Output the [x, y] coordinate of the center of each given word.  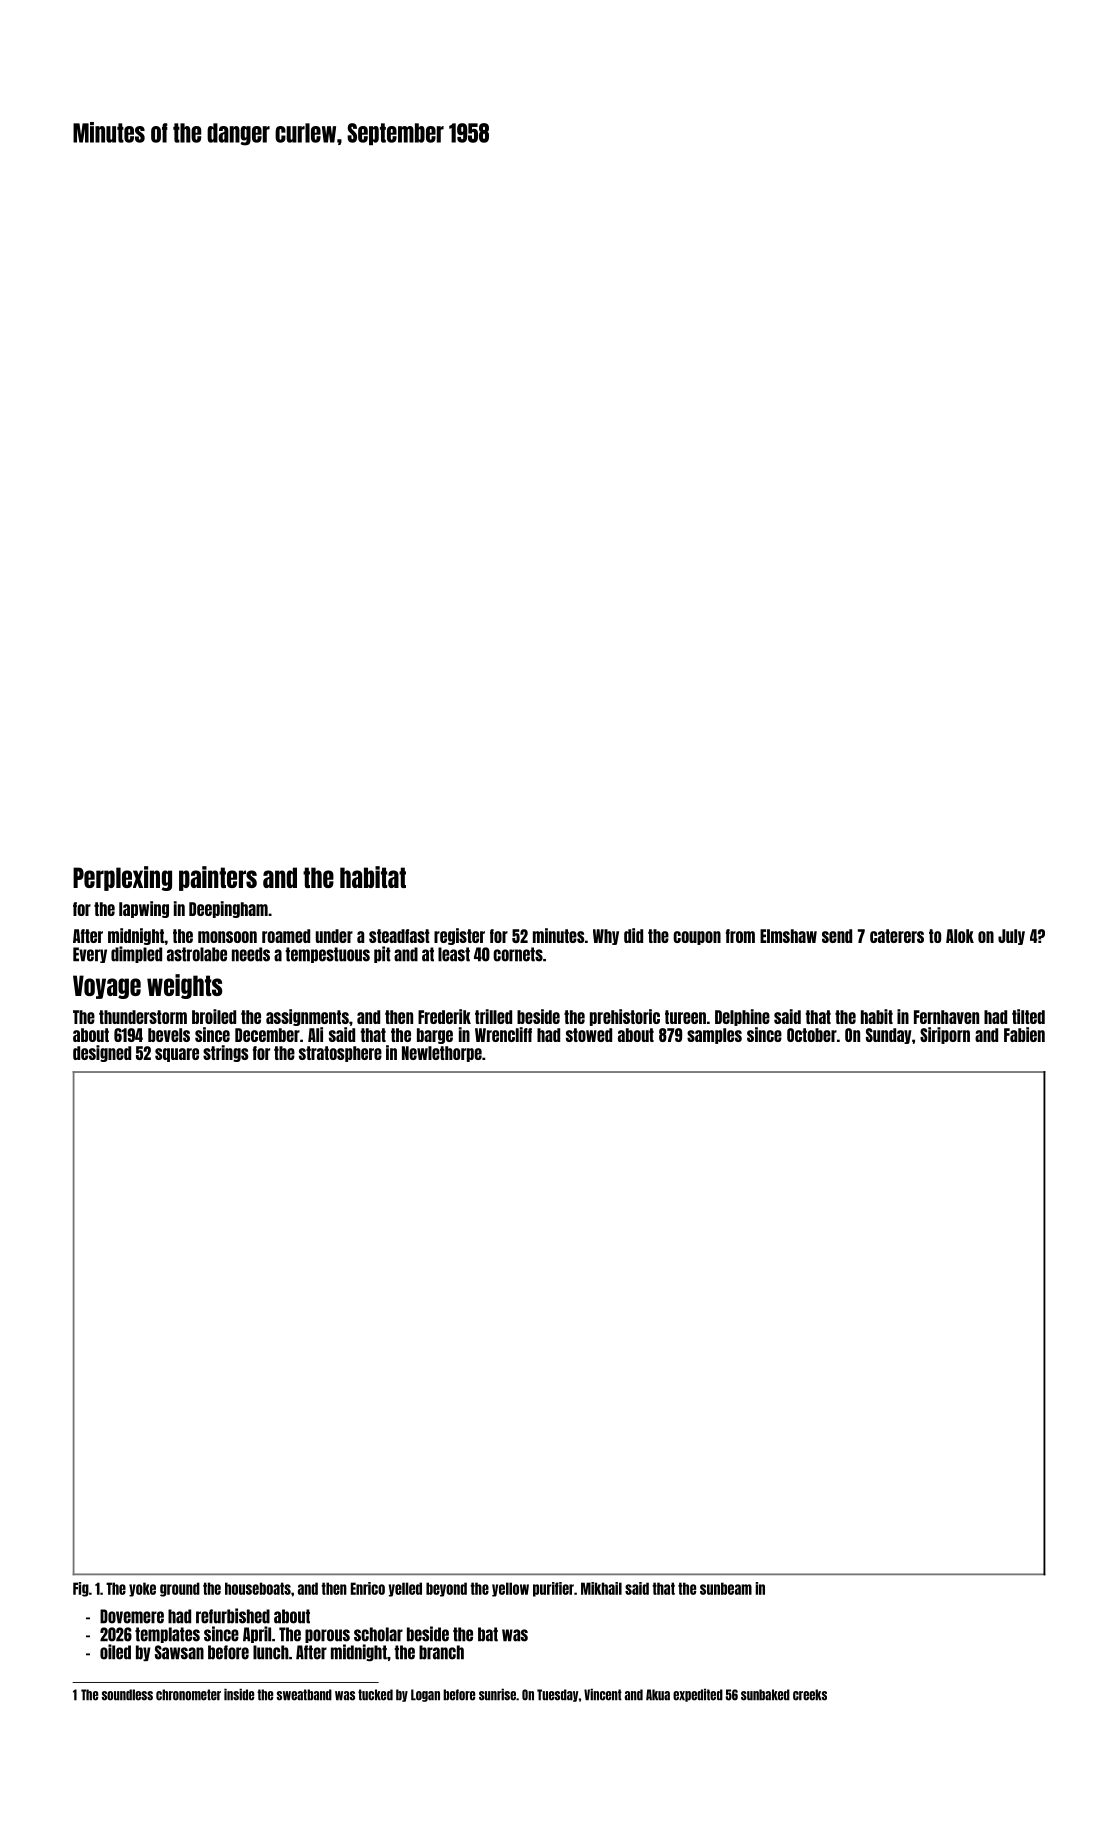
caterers [897, 936]
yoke [142, 1589]
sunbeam [726, 1588]
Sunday [889, 1036]
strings [226, 1053]
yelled [405, 1589]
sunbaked [765, 1695]
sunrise [497, 1694]
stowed [589, 1035]
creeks [810, 1695]
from [740, 936]
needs [251, 954]
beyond [446, 1589]
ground [180, 1589]
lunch [271, 1652]
